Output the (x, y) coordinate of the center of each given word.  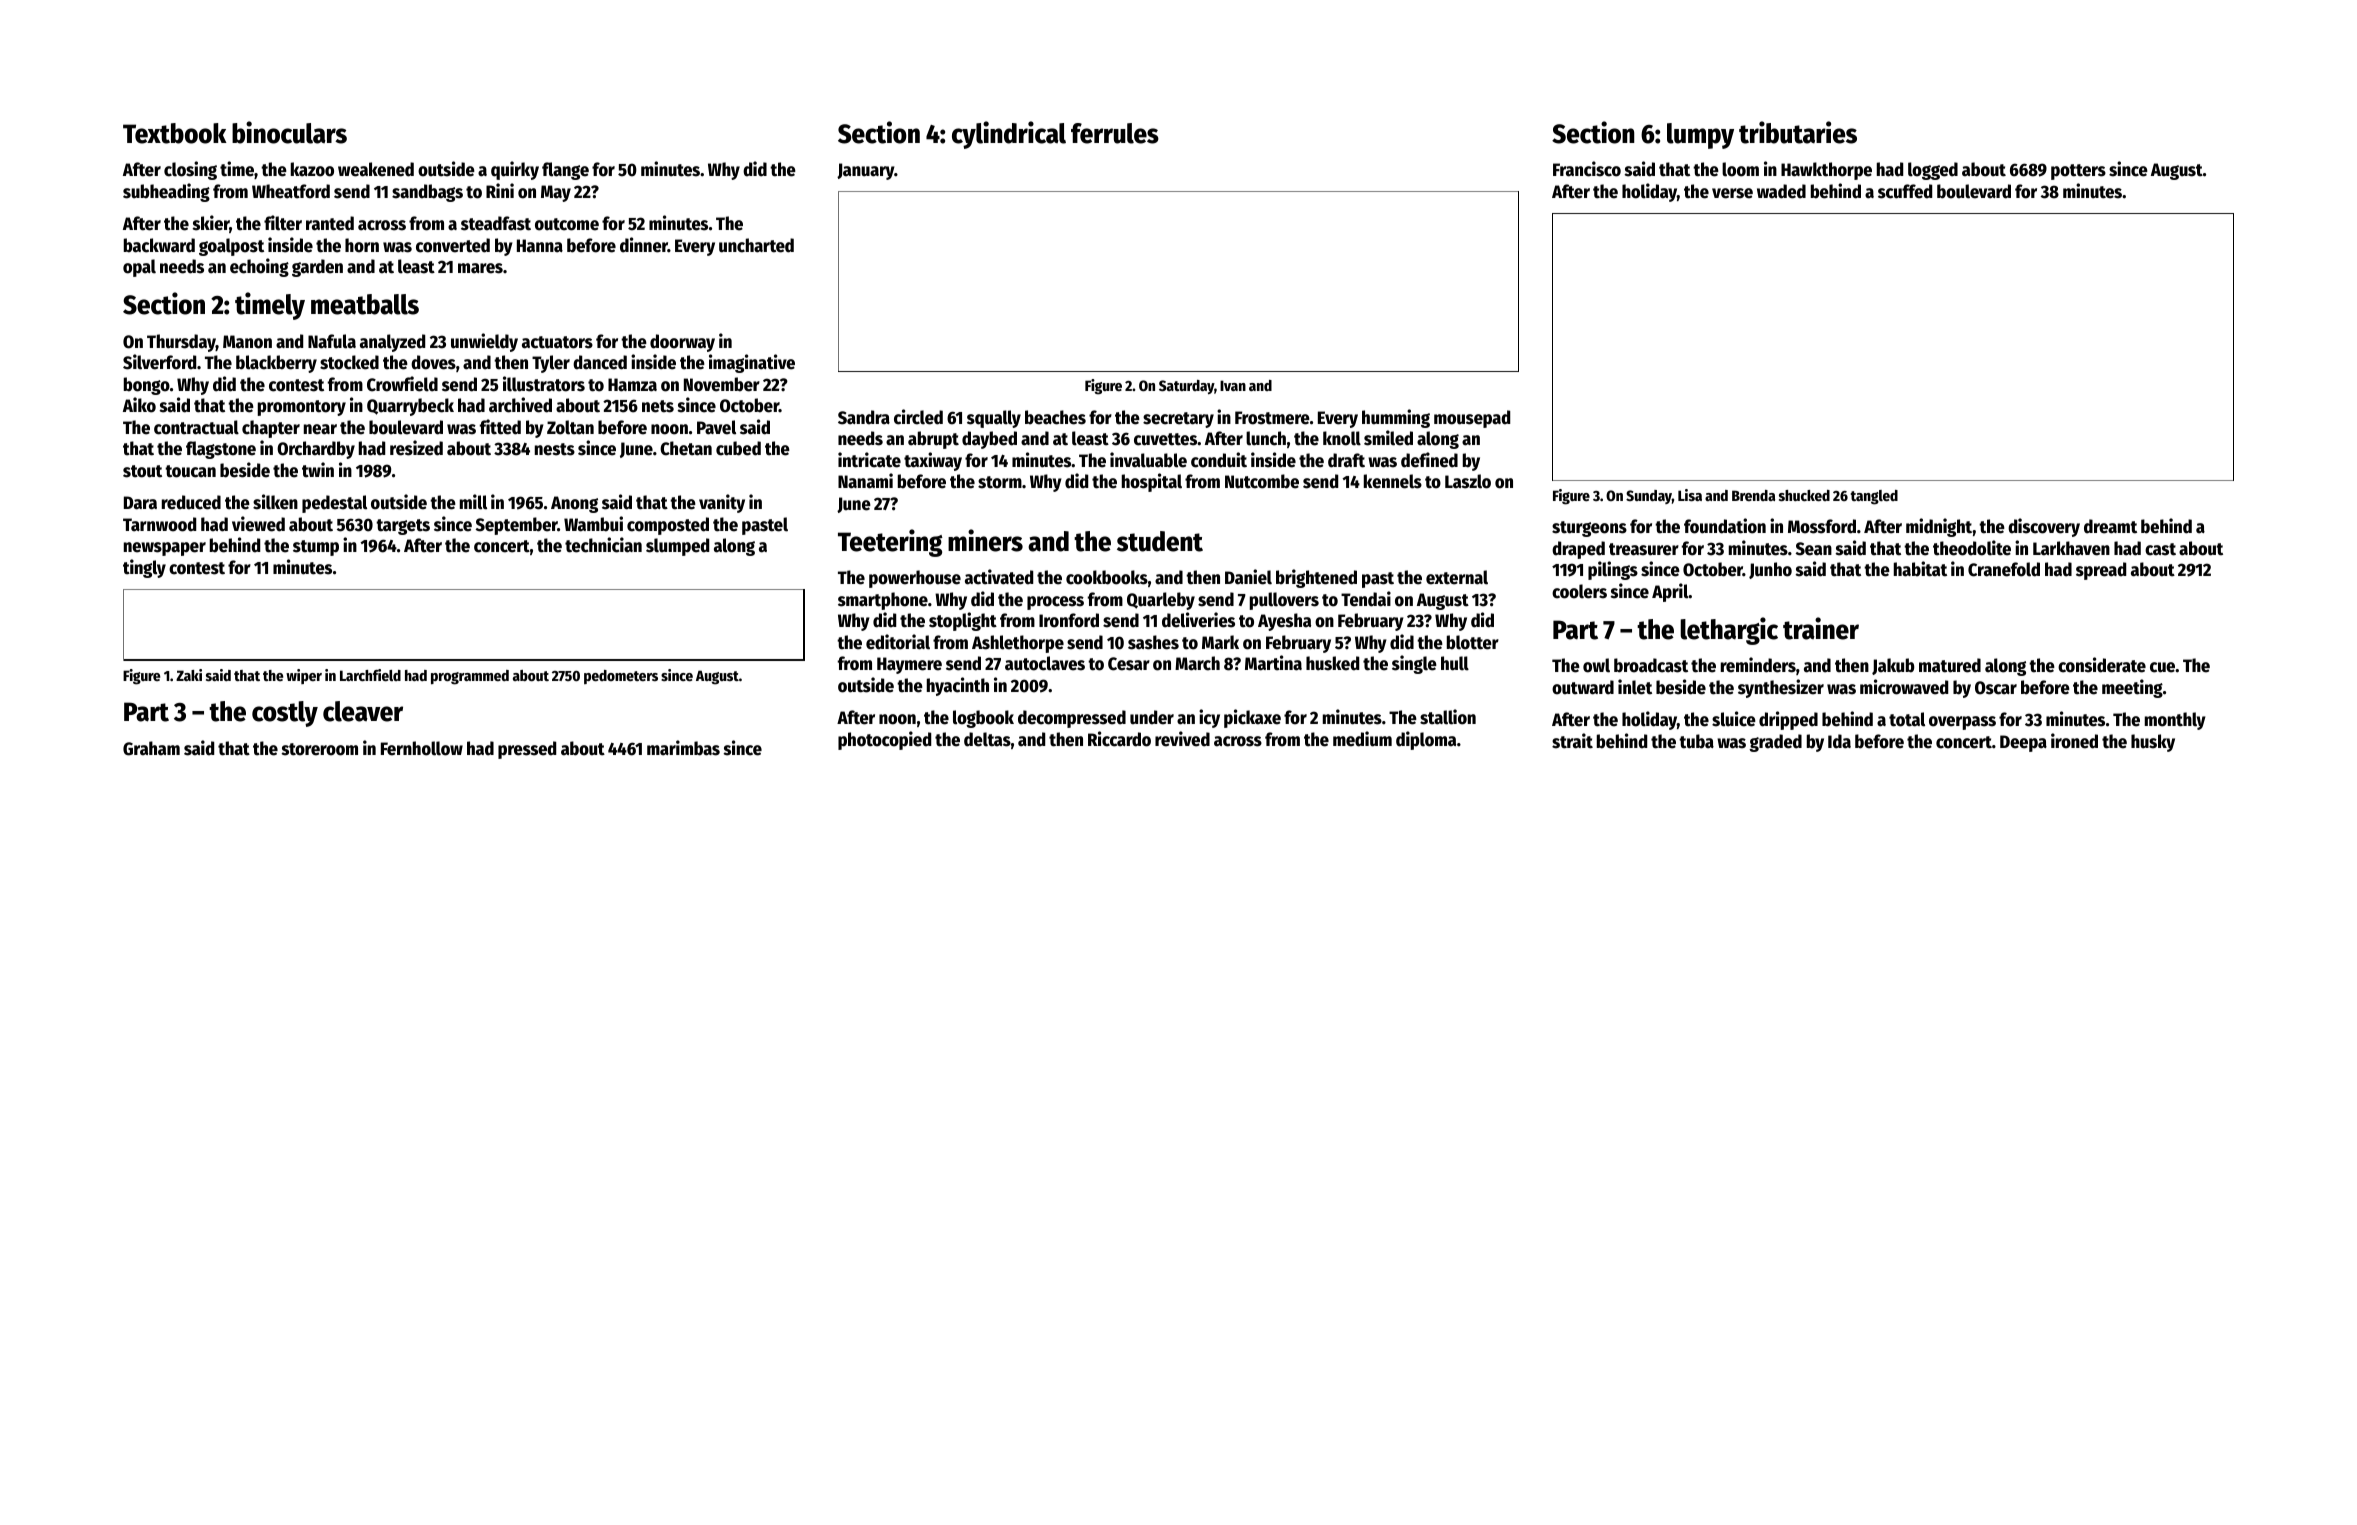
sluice (1734, 719)
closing (190, 170)
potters (2078, 172)
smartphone (883, 601)
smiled (1388, 438)
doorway (682, 343)
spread (2101, 571)
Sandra (864, 417)
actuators (557, 342)
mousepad (1472, 419)
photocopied (884, 740)
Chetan (686, 448)
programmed (470, 677)
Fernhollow (422, 748)
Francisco (1587, 169)
